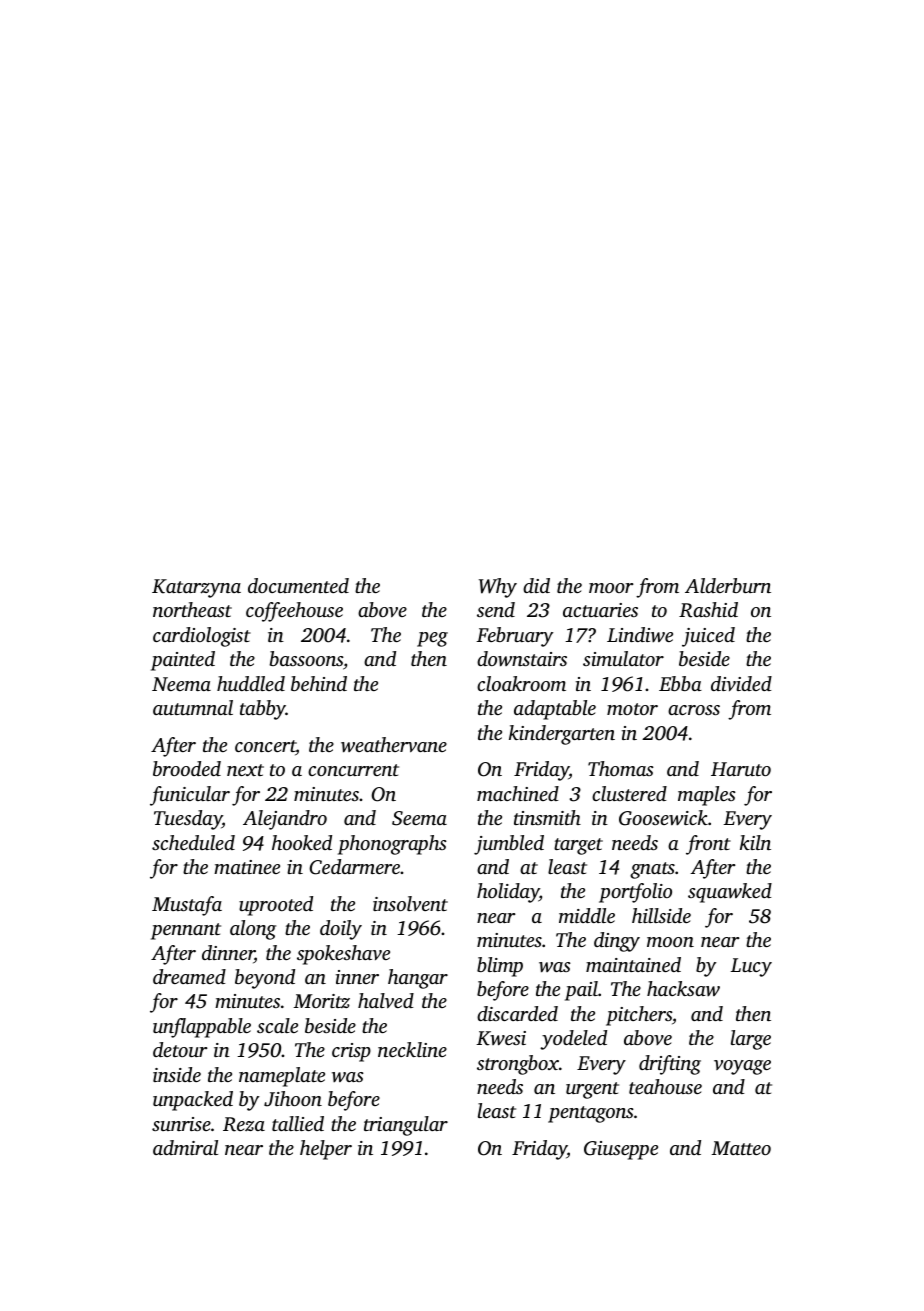 The image size is (924, 1311). I want to click on admiral, so click(185, 1147).
